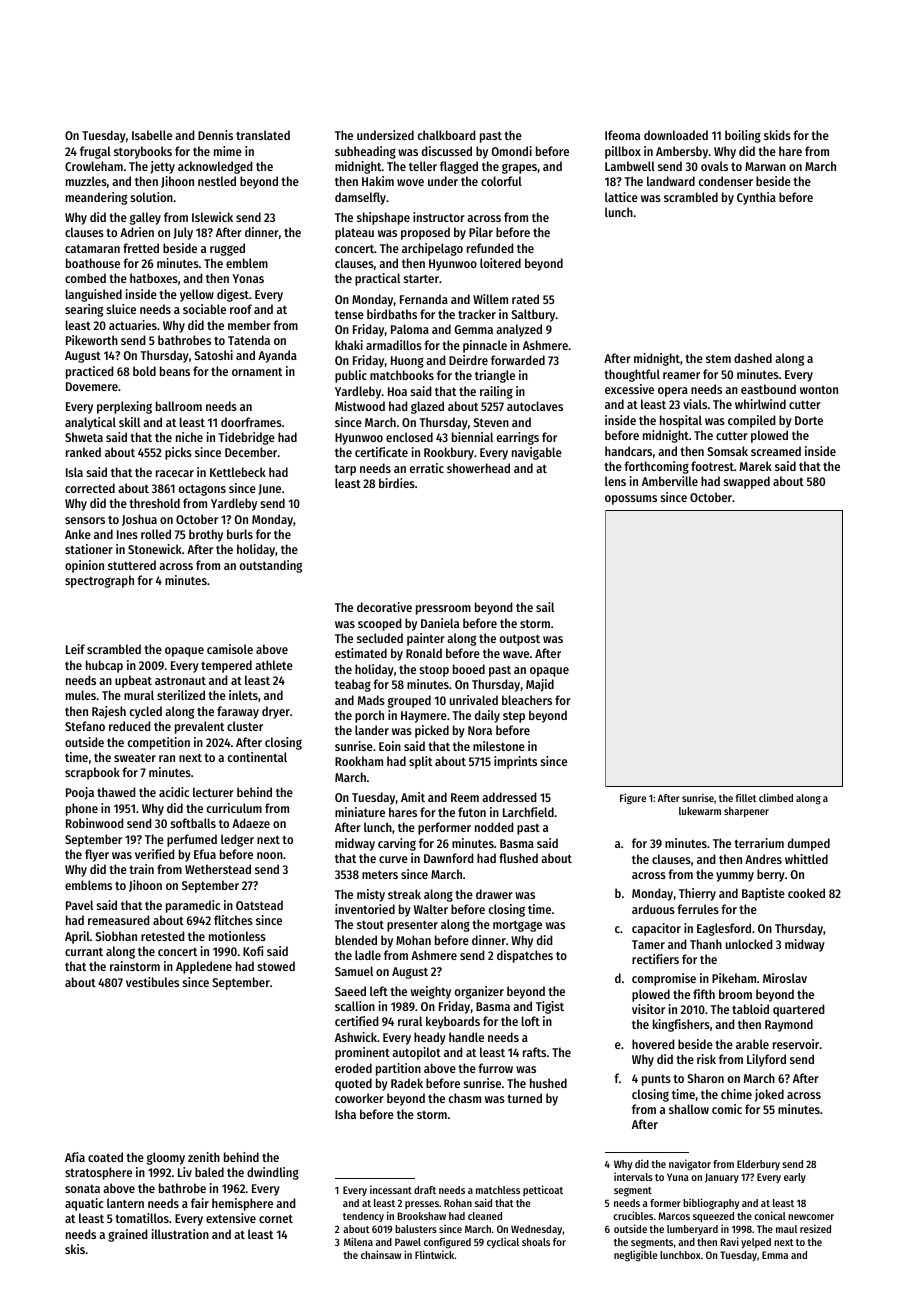  What do you see at coordinates (135, 757) in the screenshot?
I see `sweater` at bounding box center [135, 757].
